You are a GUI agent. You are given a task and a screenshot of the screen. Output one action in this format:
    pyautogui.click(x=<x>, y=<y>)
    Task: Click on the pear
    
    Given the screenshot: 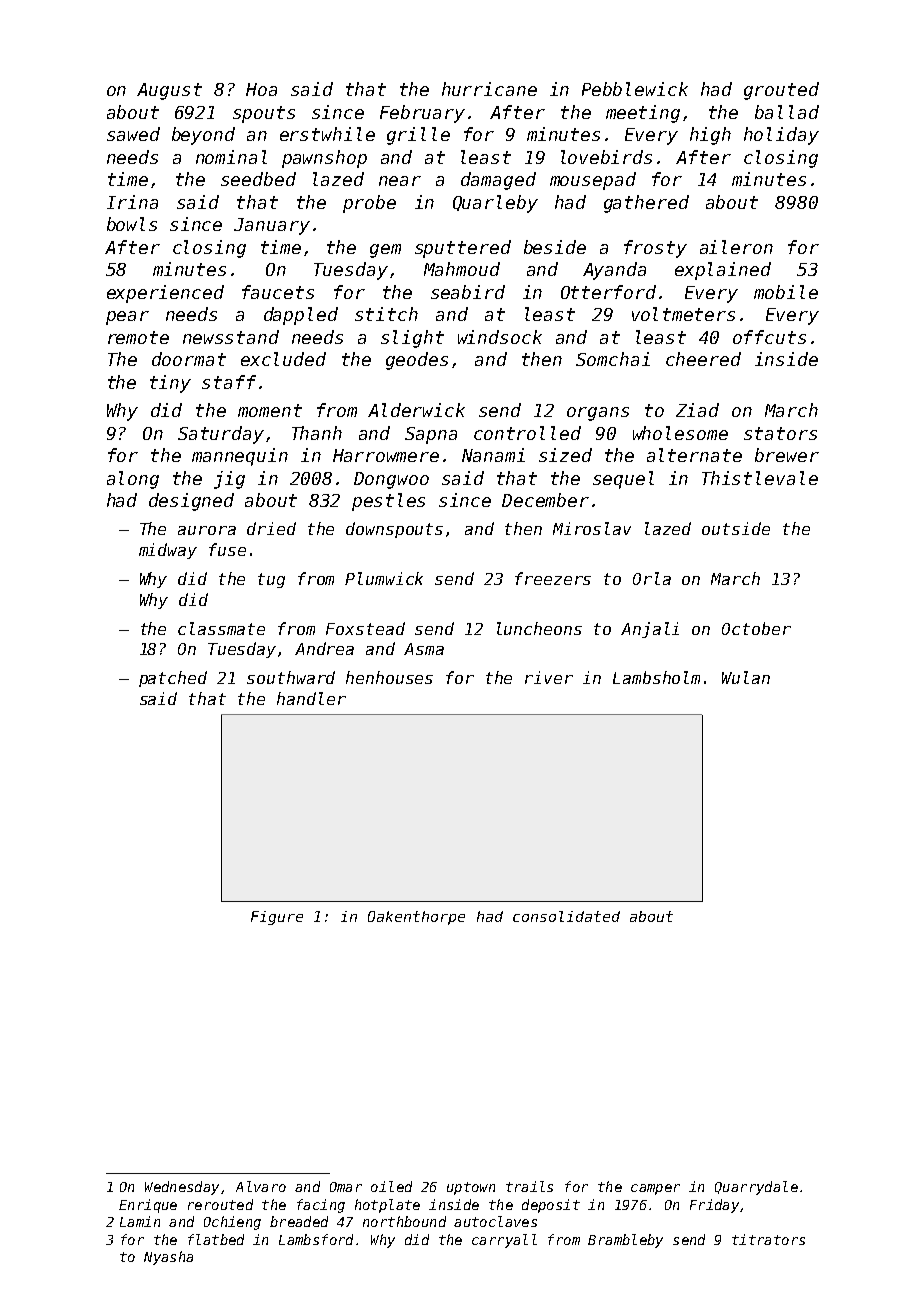 What is the action you would take?
    pyautogui.click(x=127, y=318)
